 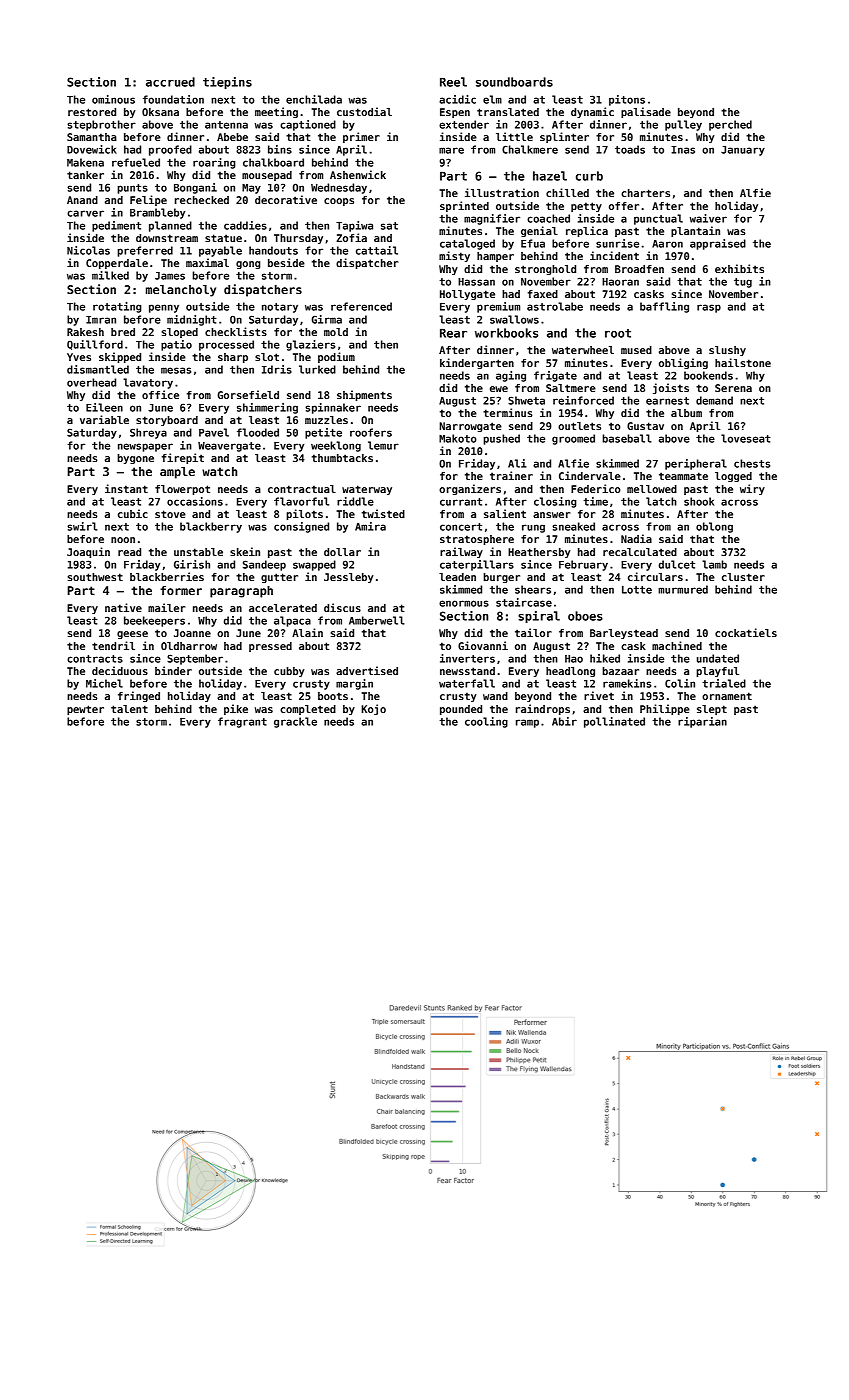 What do you see at coordinates (533, 589) in the screenshot?
I see `shears` at bounding box center [533, 589].
